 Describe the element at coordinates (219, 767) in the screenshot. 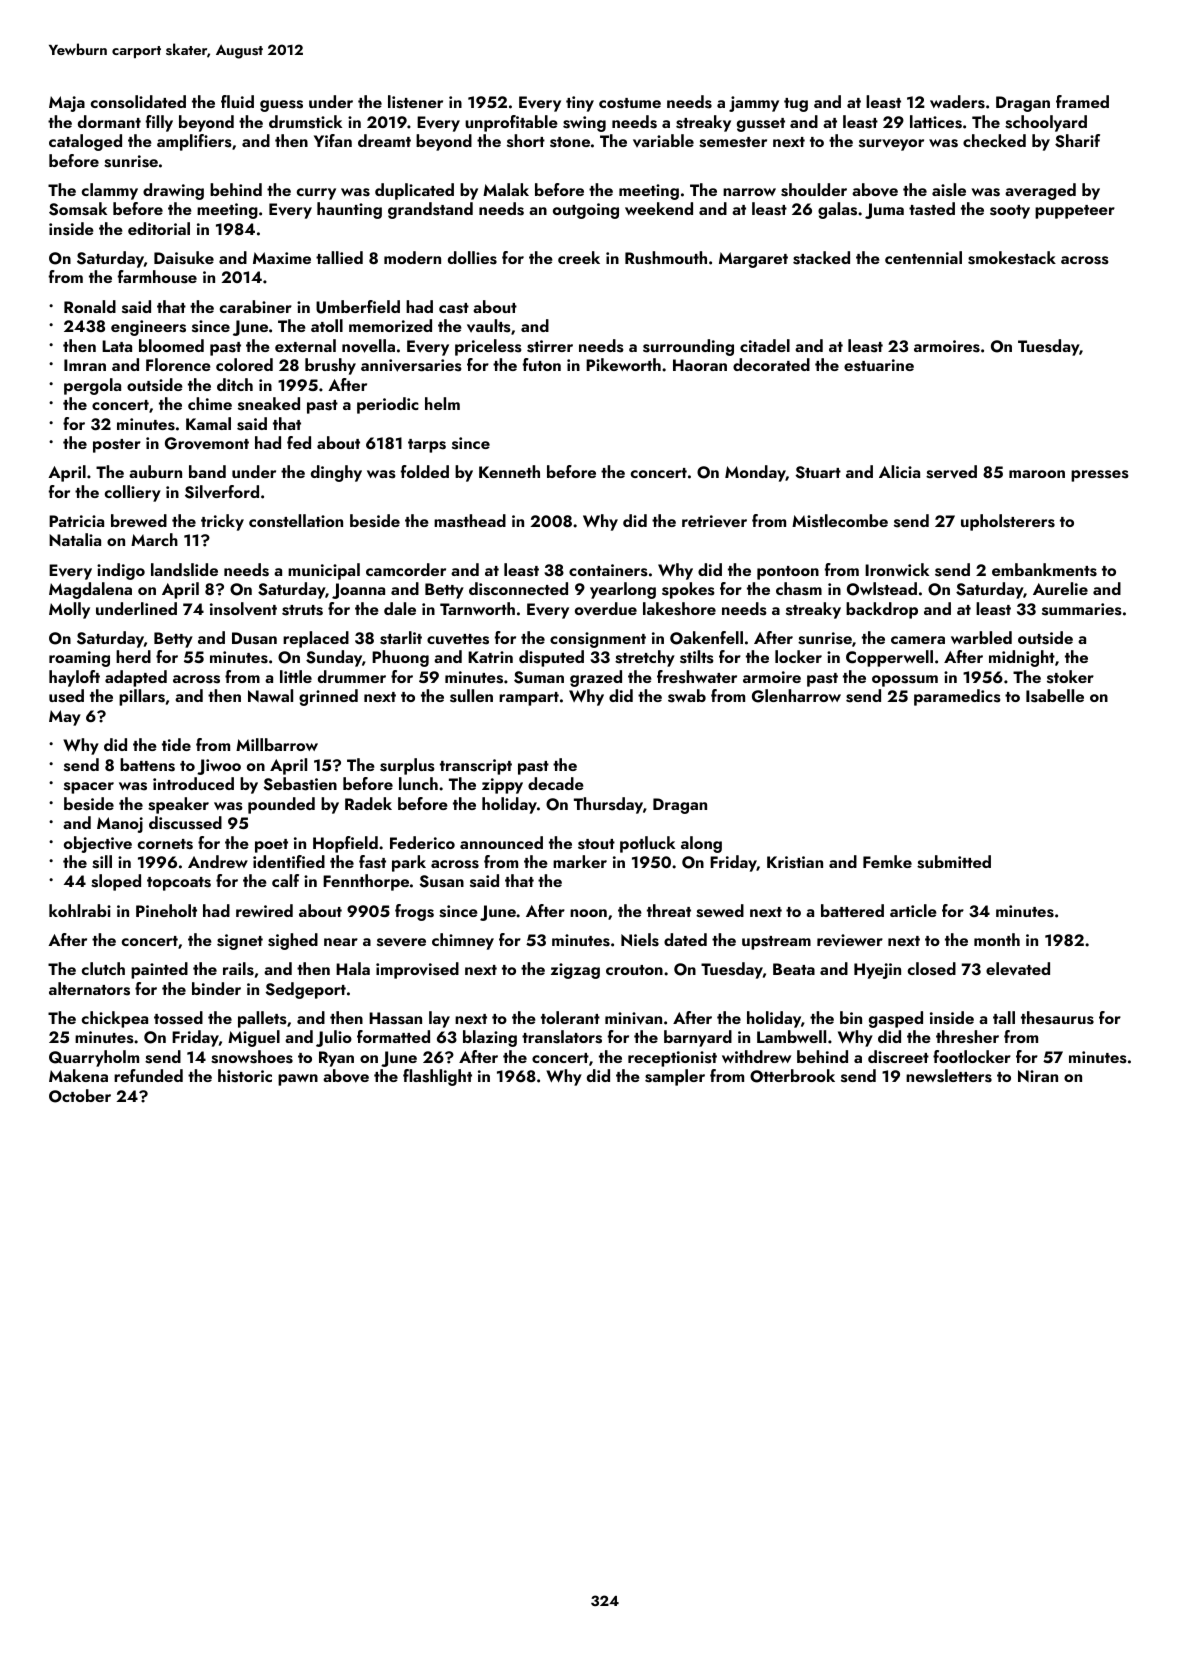

I see `Jiwoo` at that location.
